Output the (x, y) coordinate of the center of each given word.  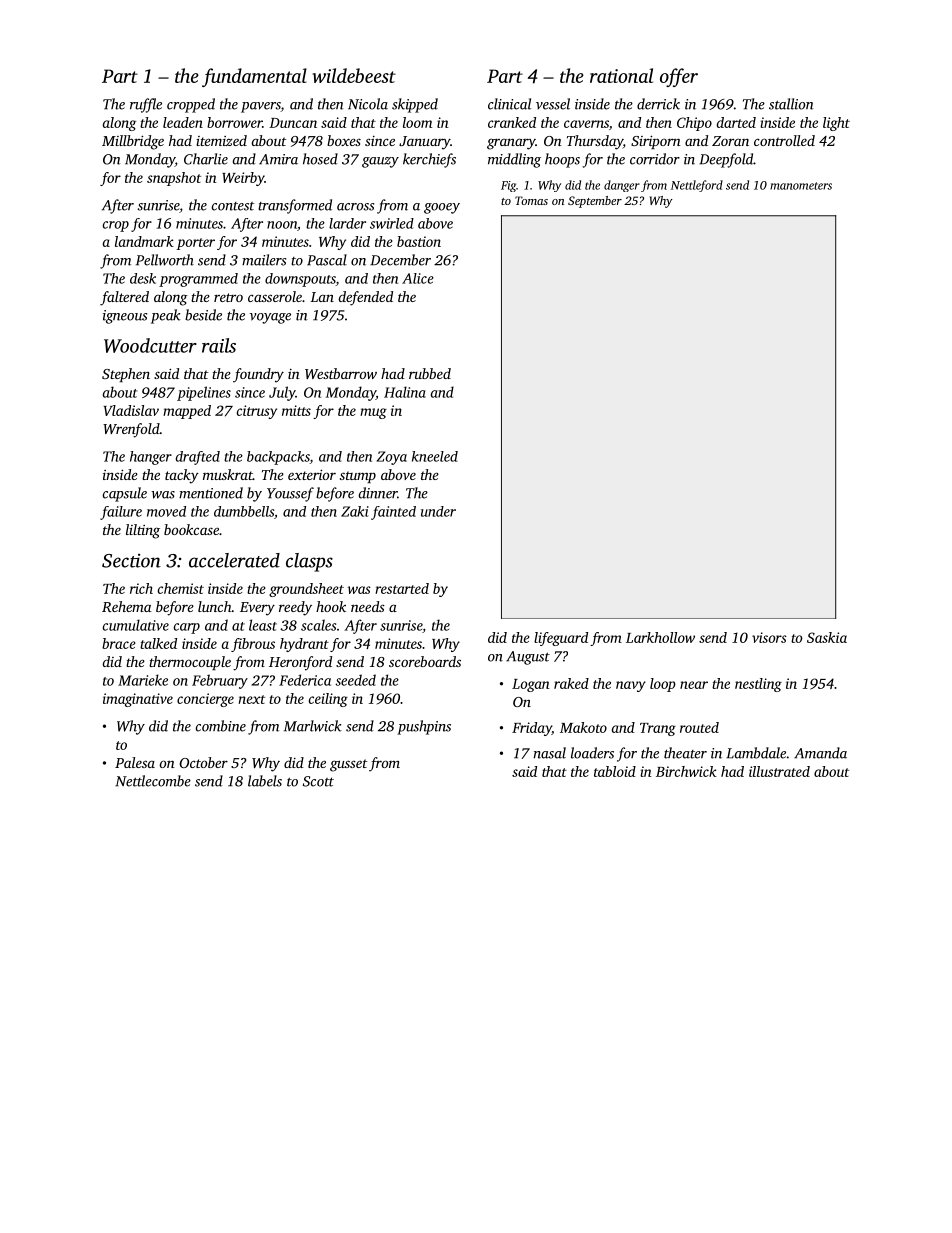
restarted (402, 588)
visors (769, 637)
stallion (791, 104)
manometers (801, 186)
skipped (415, 105)
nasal (549, 753)
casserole (275, 296)
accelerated (234, 560)
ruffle (146, 105)
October (203, 762)
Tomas (531, 200)
